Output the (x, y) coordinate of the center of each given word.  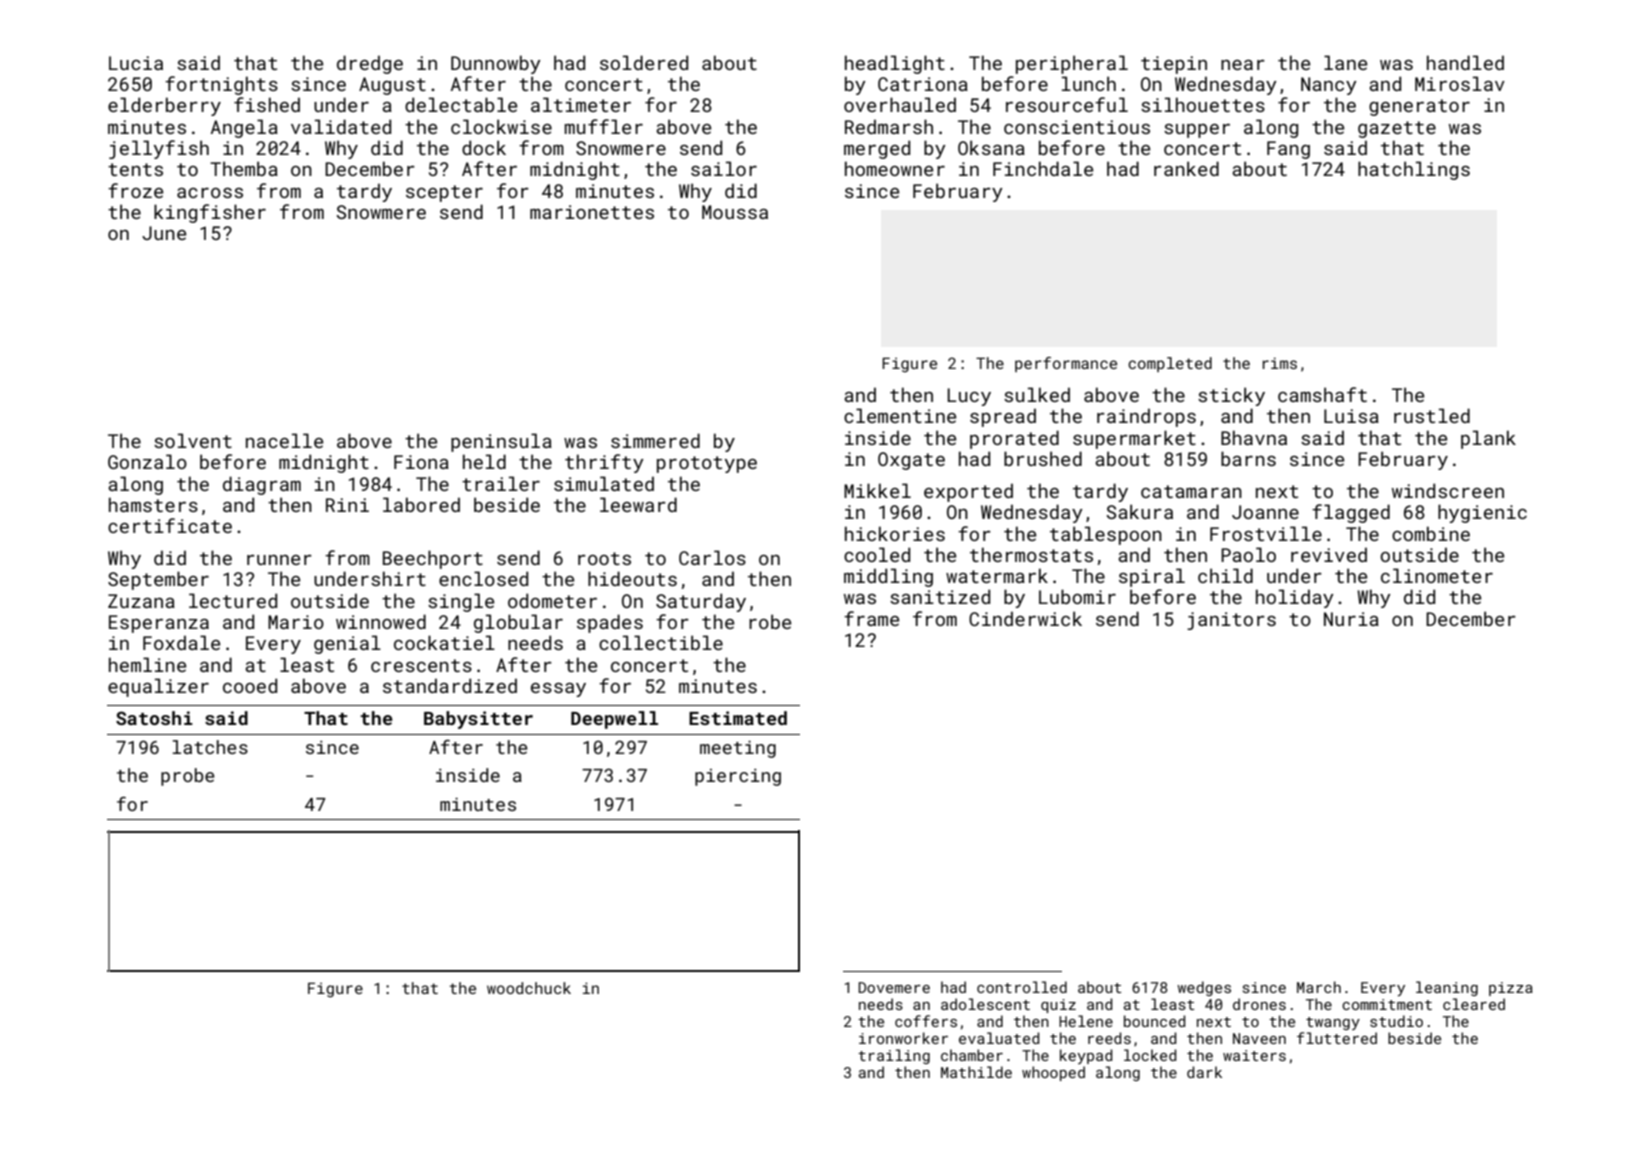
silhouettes (1203, 104)
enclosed (483, 578)
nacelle (284, 440)
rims (1280, 363)
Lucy (969, 397)
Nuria (1351, 619)
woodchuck (529, 988)
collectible (661, 642)
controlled (1022, 987)
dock (484, 147)
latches (210, 747)
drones (1259, 1004)
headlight (895, 64)
